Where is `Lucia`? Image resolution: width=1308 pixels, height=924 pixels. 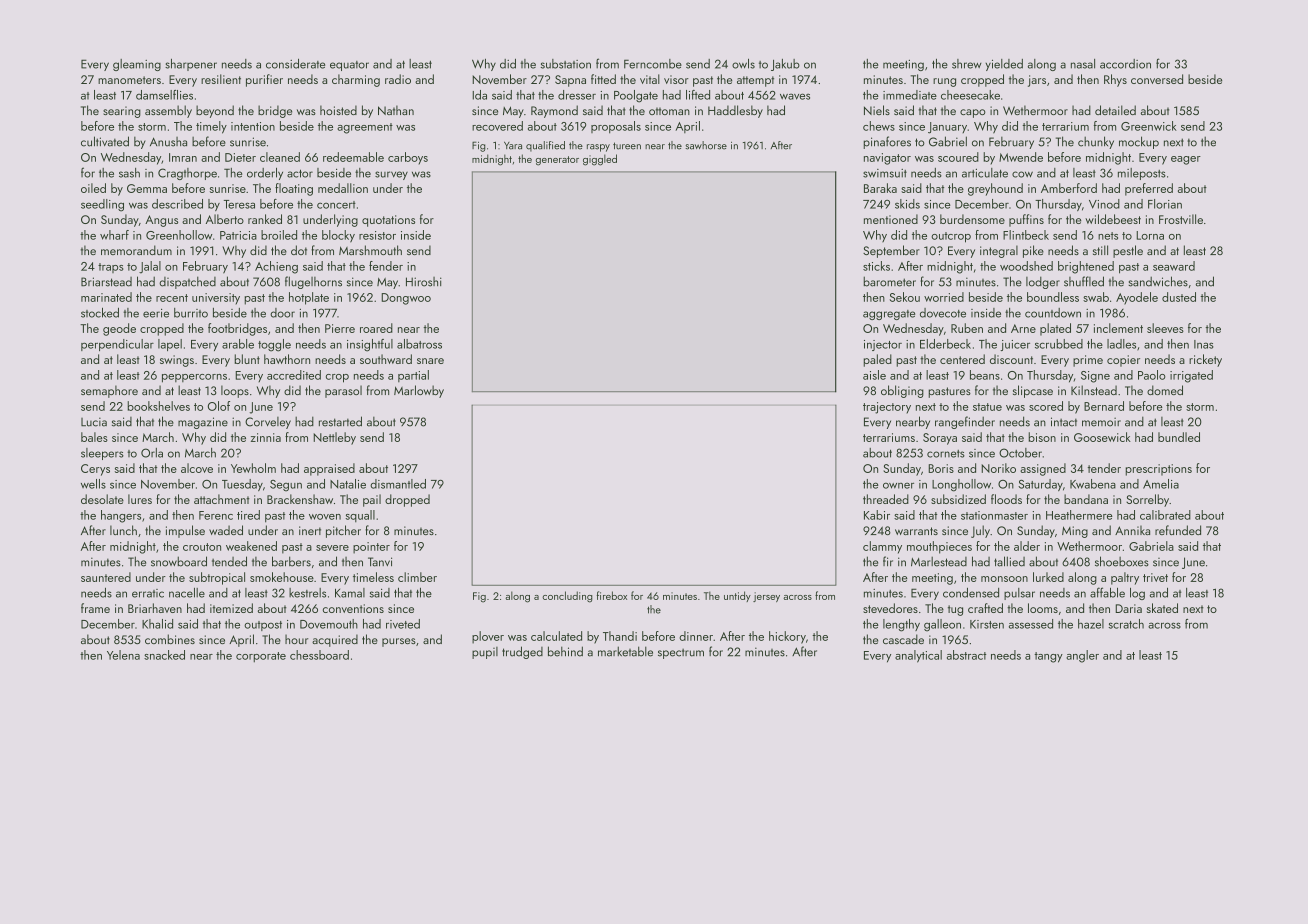 Lucia is located at coordinates (94, 422).
